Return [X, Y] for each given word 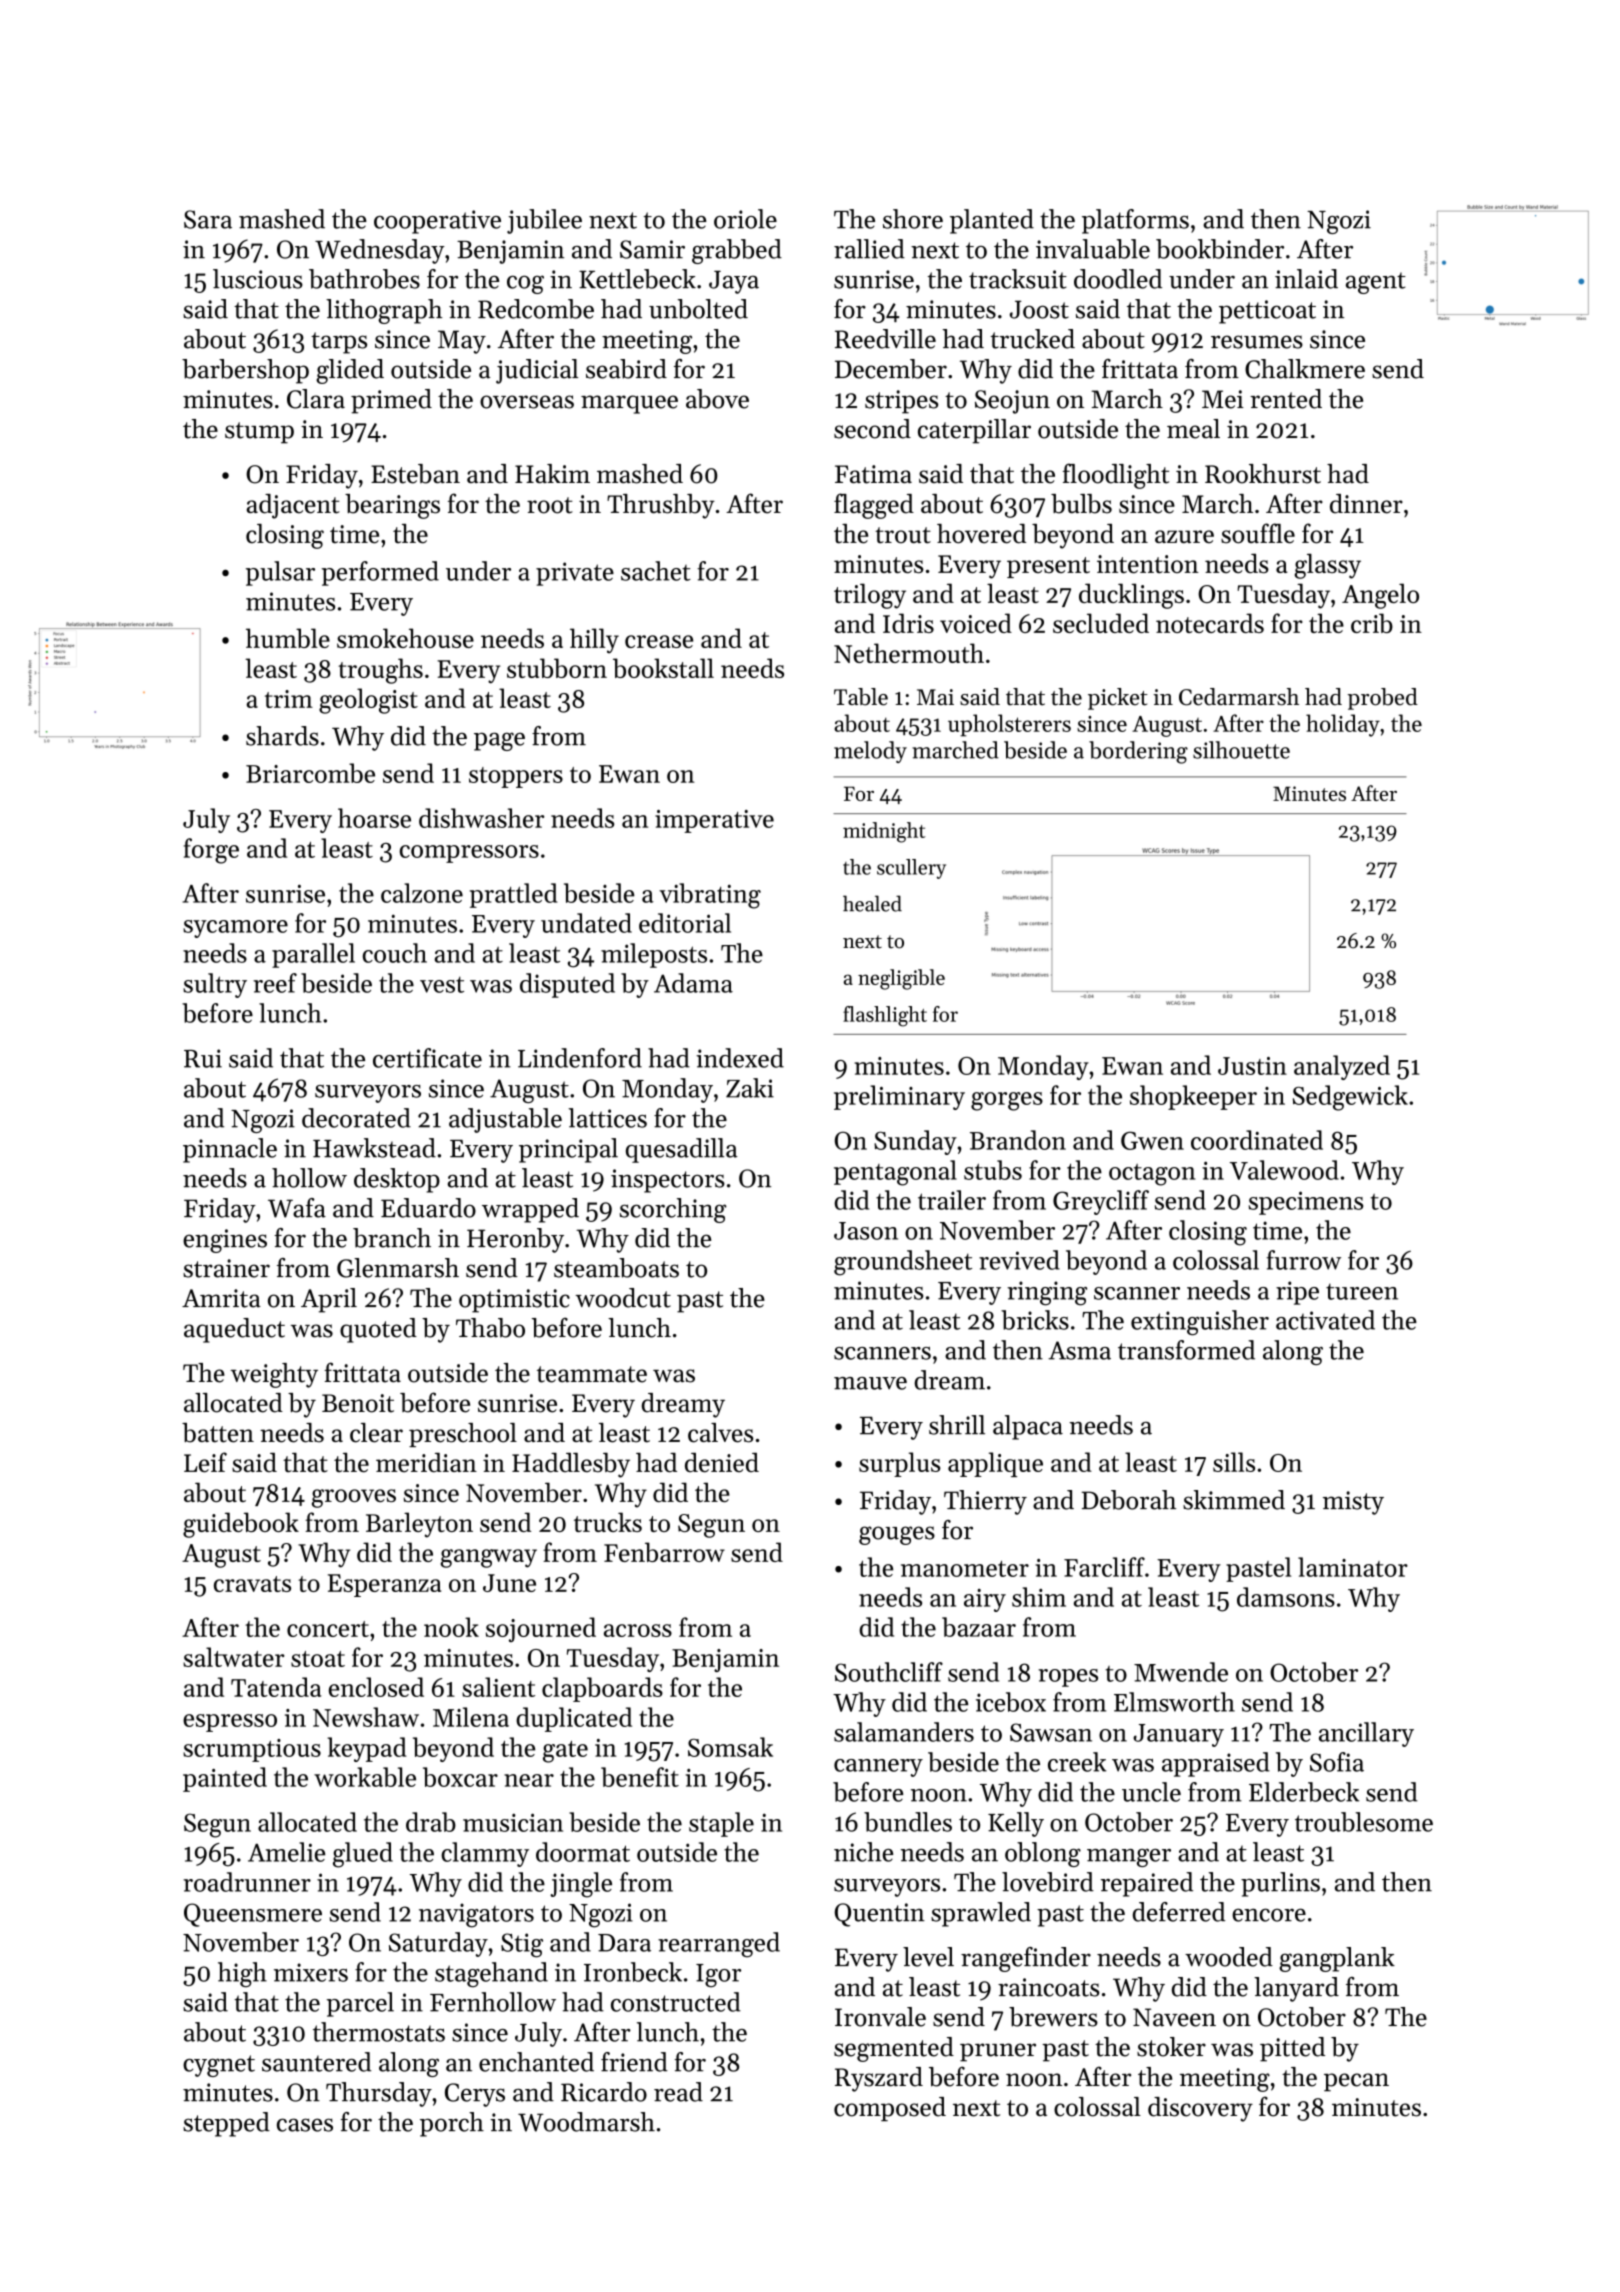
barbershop [245, 371]
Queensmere [253, 1915]
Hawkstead [374, 1148]
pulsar [280, 573]
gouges [897, 1535]
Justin [1252, 1066]
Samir [652, 249]
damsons [1286, 1597]
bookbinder [1220, 249]
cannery [878, 1768]
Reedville [885, 339]
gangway [488, 1558]
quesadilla [682, 1150]
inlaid [1306, 279]
